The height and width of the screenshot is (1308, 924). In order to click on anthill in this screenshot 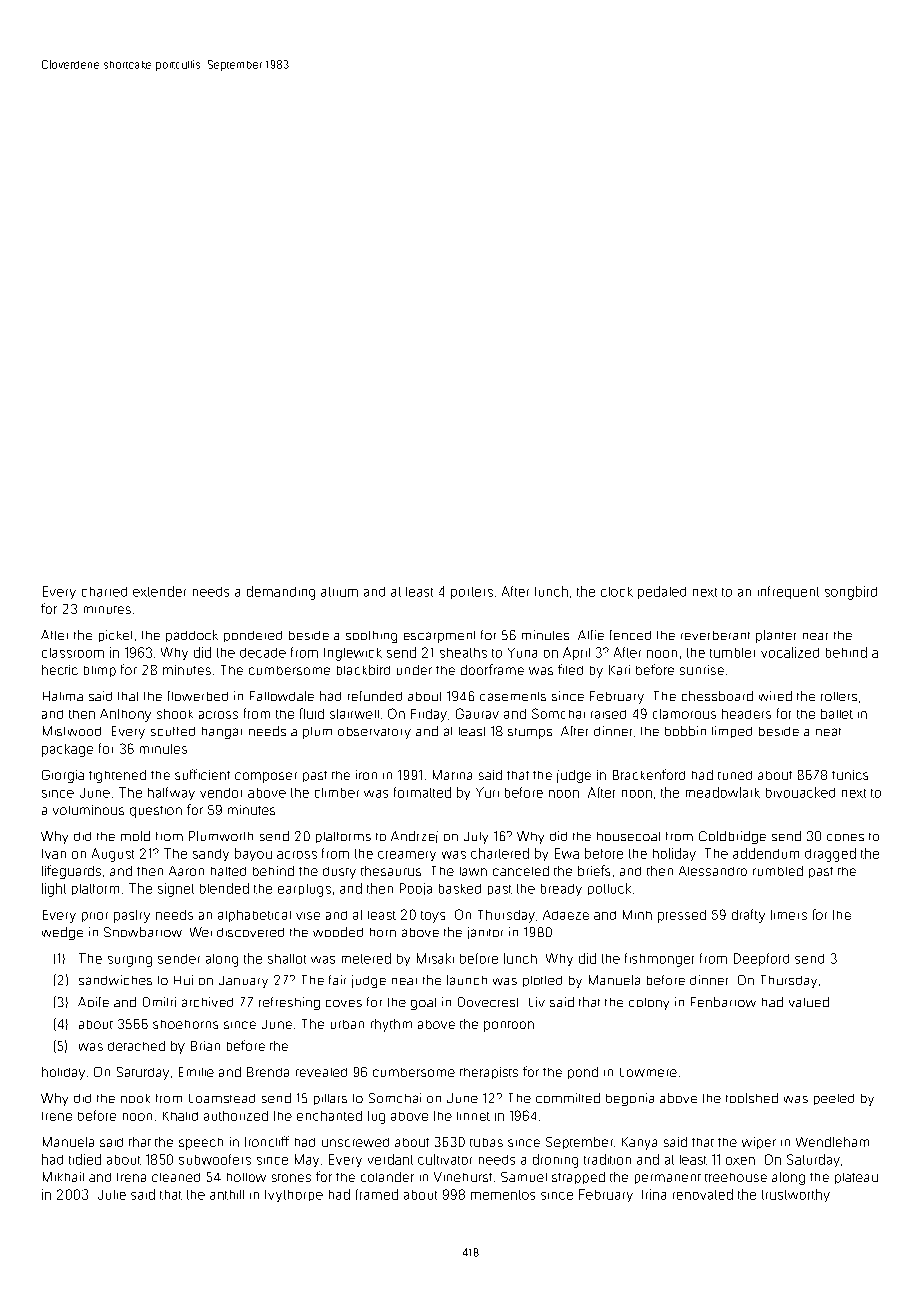, I will do `click(227, 1195)`.
